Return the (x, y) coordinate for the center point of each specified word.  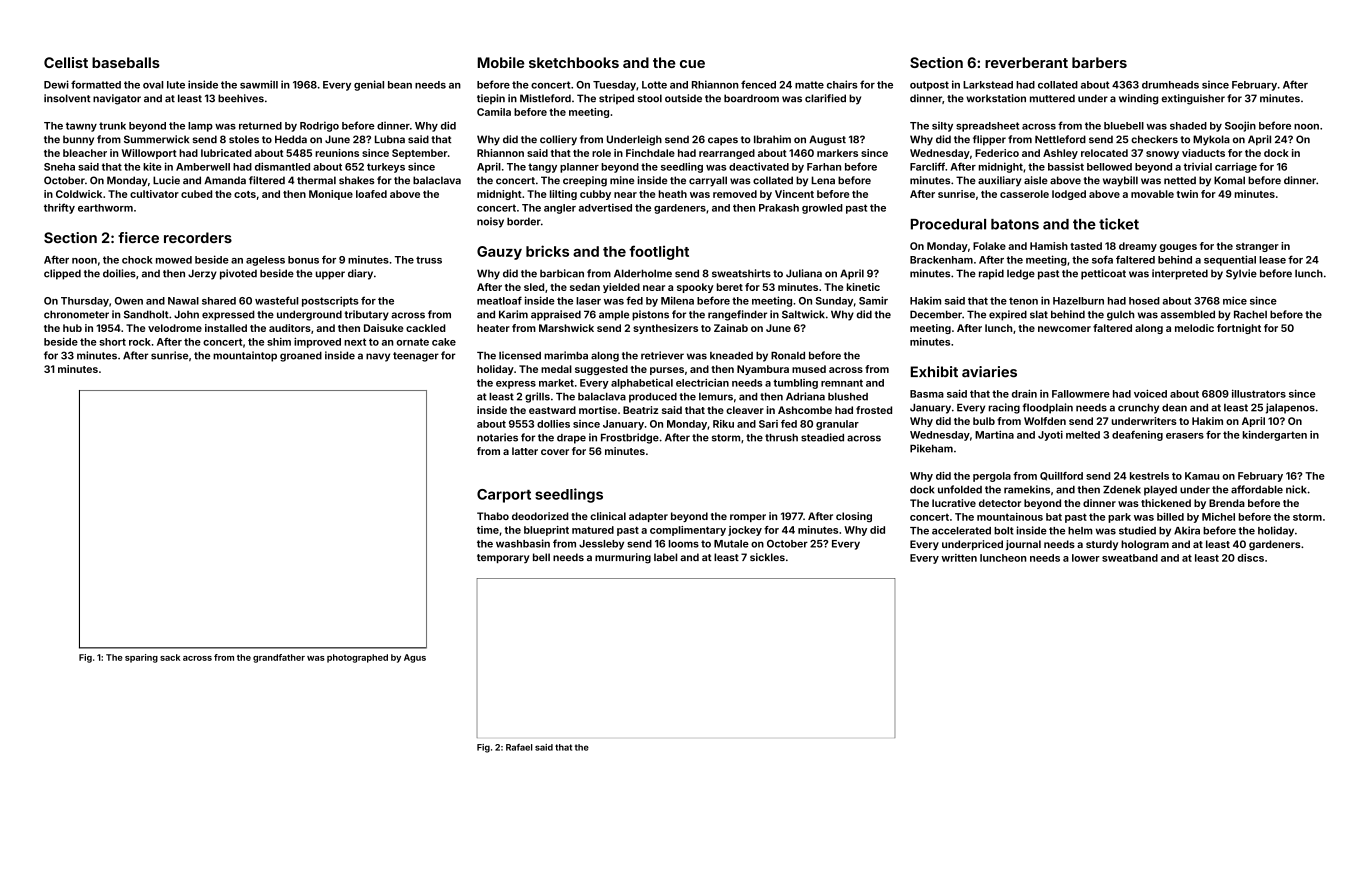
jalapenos (1290, 408)
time (488, 530)
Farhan (824, 167)
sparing (141, 658)
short (112, 342)
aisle (1036, 180)
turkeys (386, 168)
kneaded (731, 356)
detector (1000, 503)
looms (684, 544)
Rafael (519, 747)
